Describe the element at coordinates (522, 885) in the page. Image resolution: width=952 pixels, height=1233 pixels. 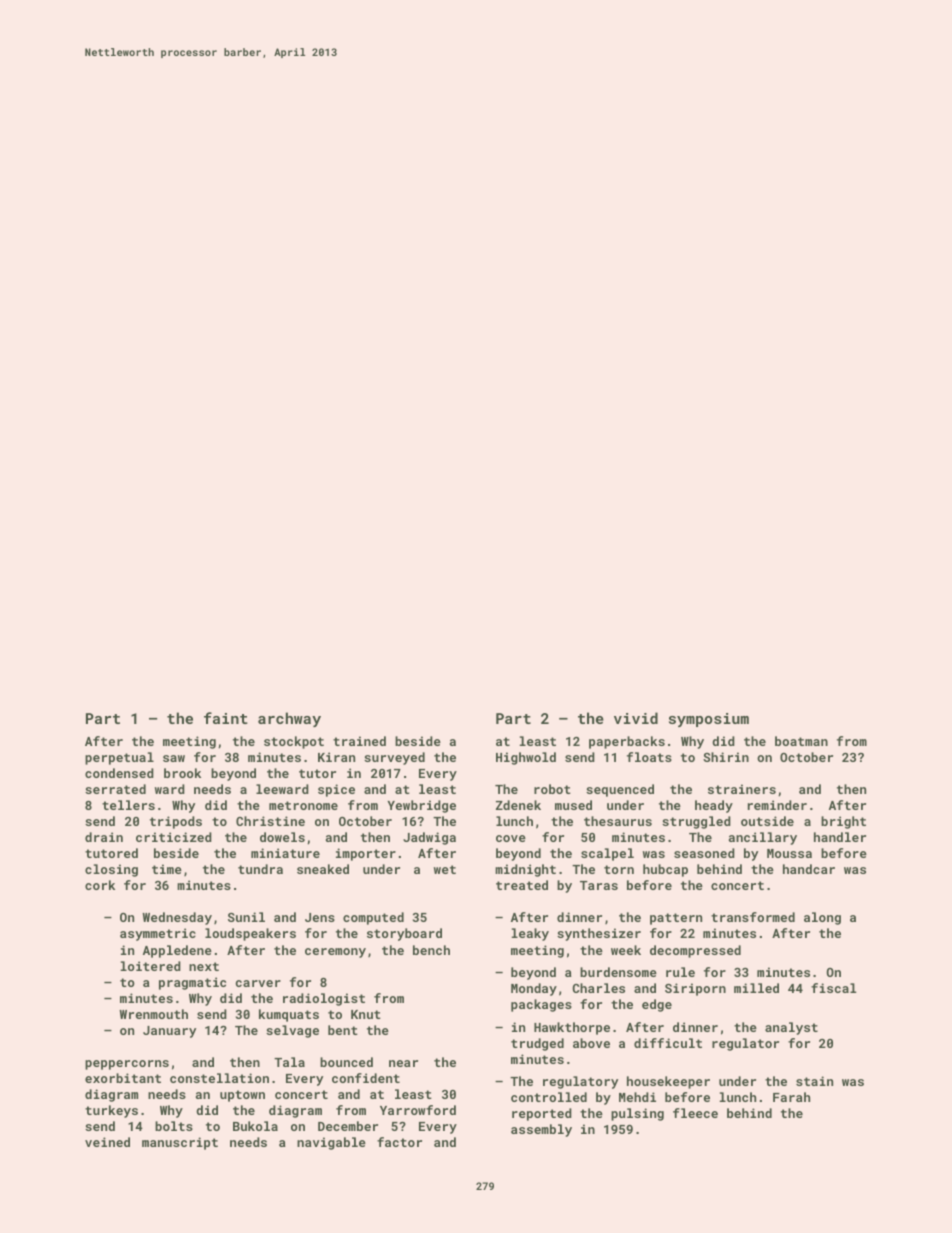
I see `treated` at that location.
